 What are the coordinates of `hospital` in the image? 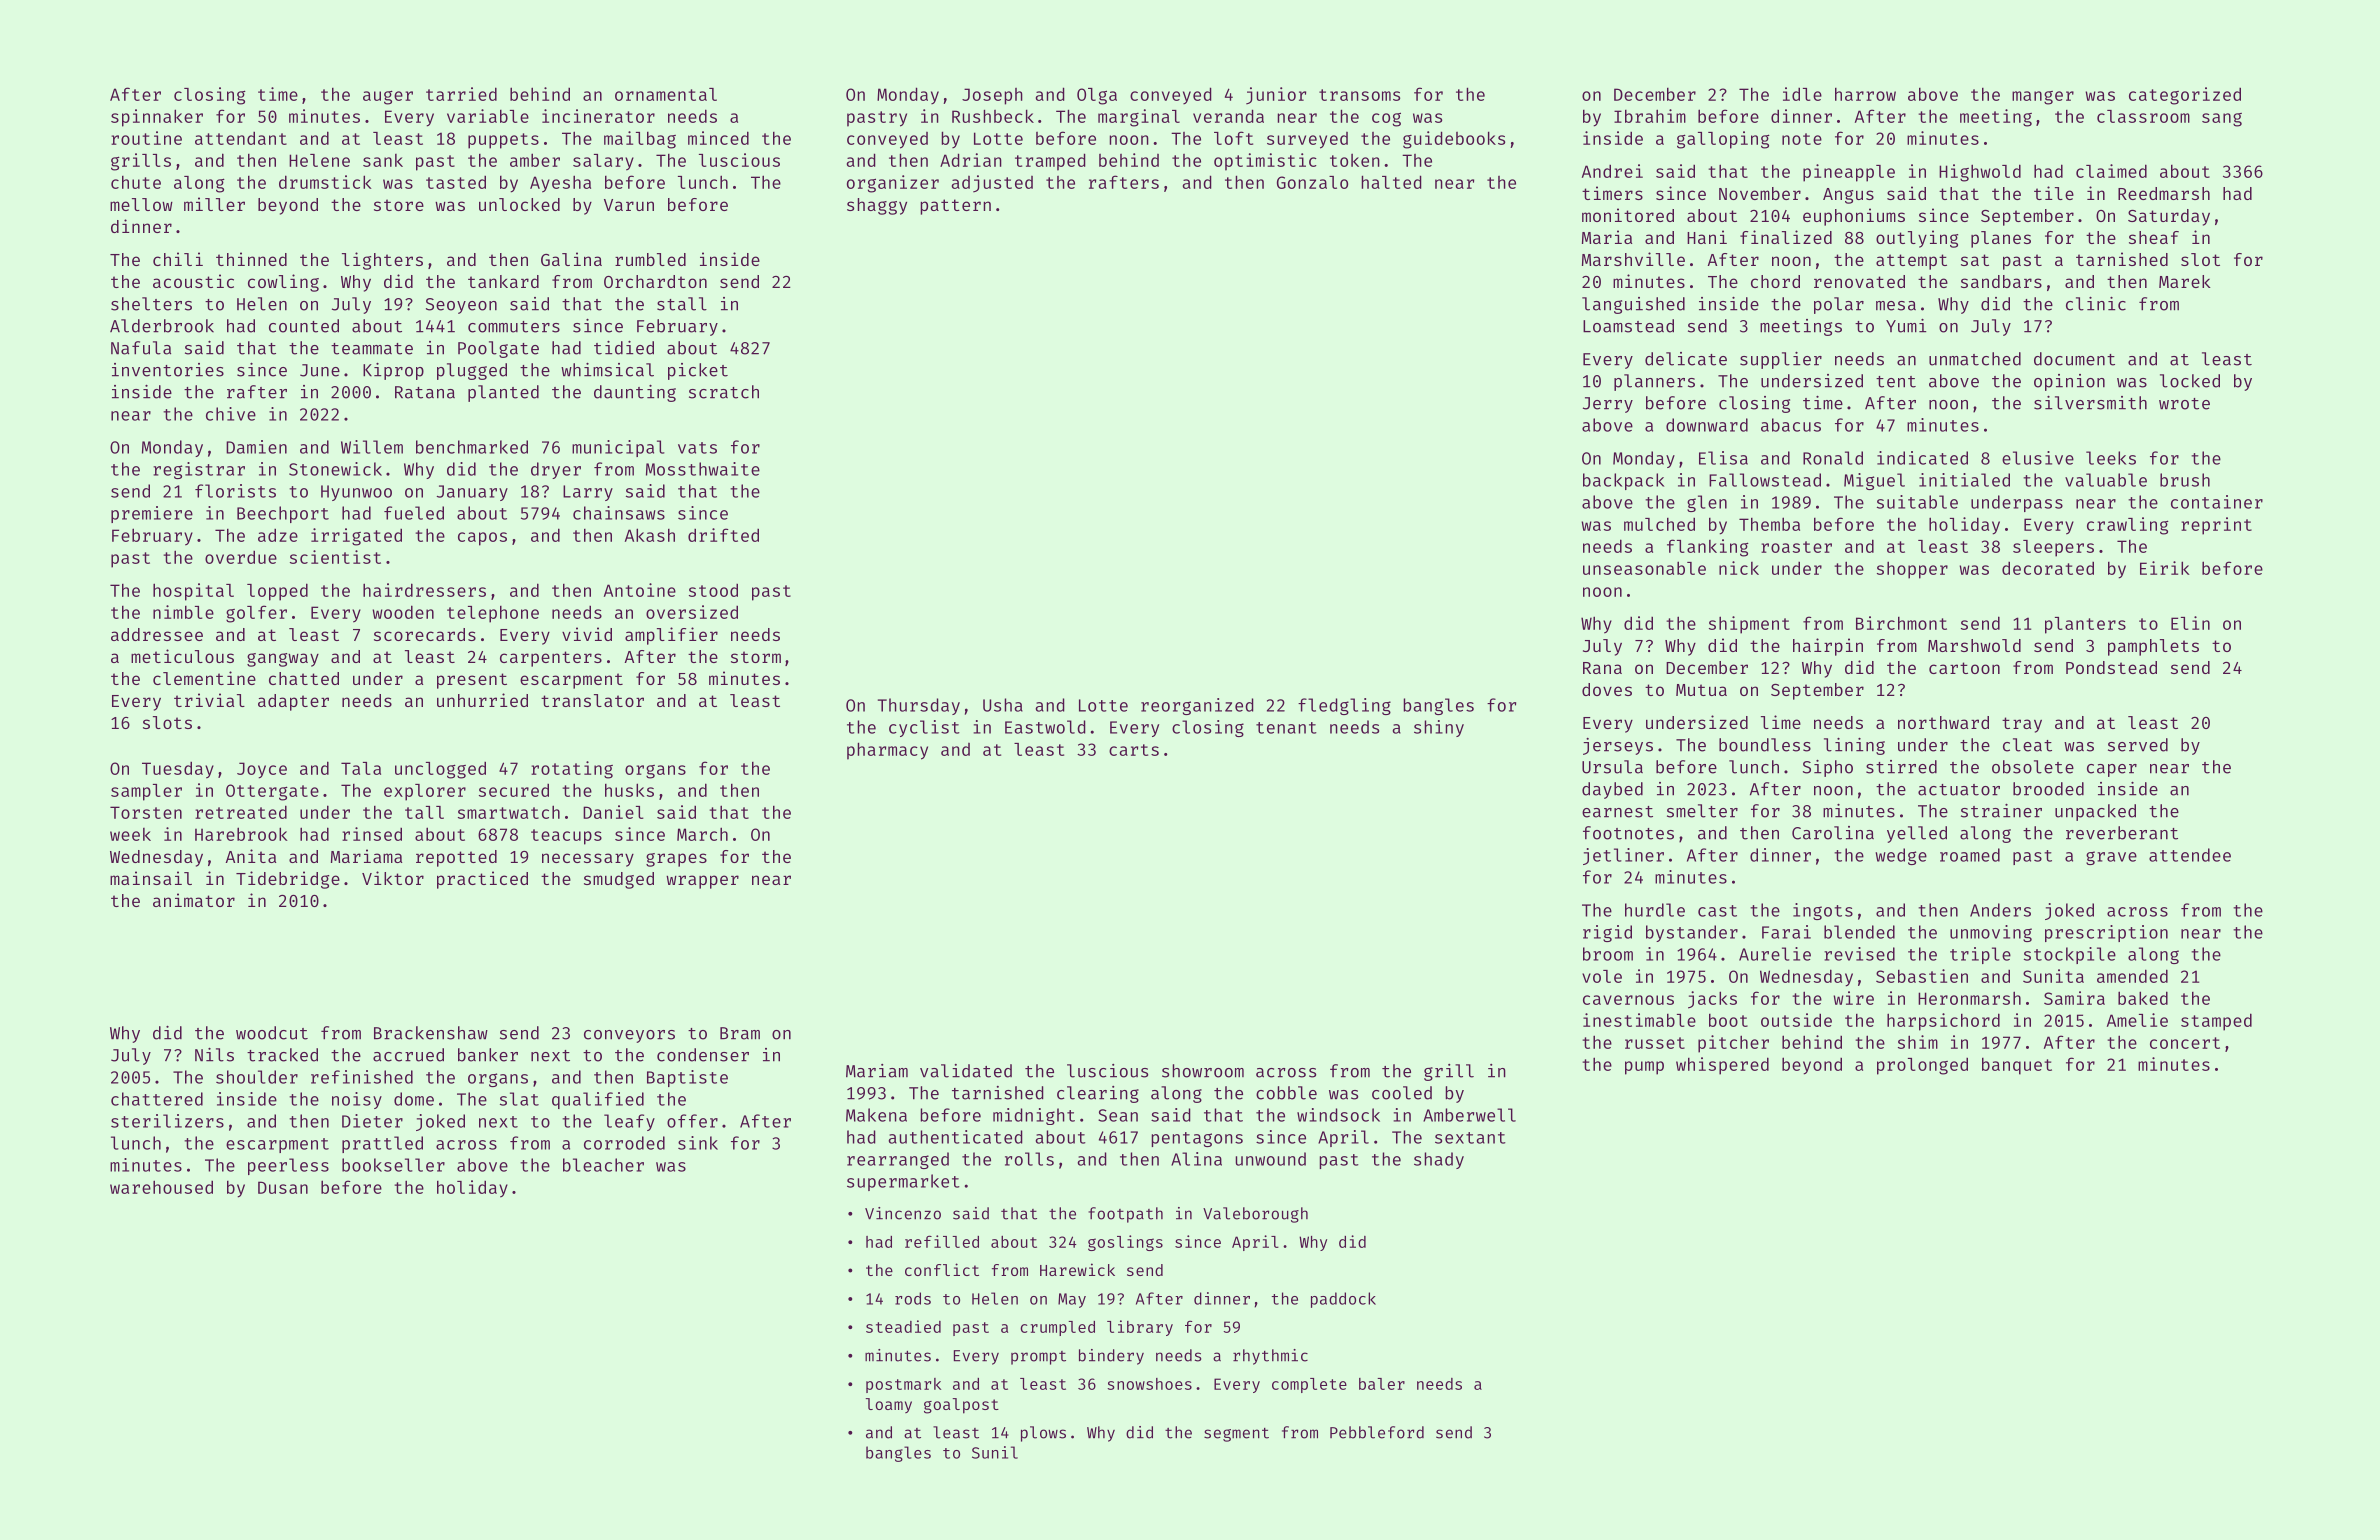 It's located at (193, 592).
